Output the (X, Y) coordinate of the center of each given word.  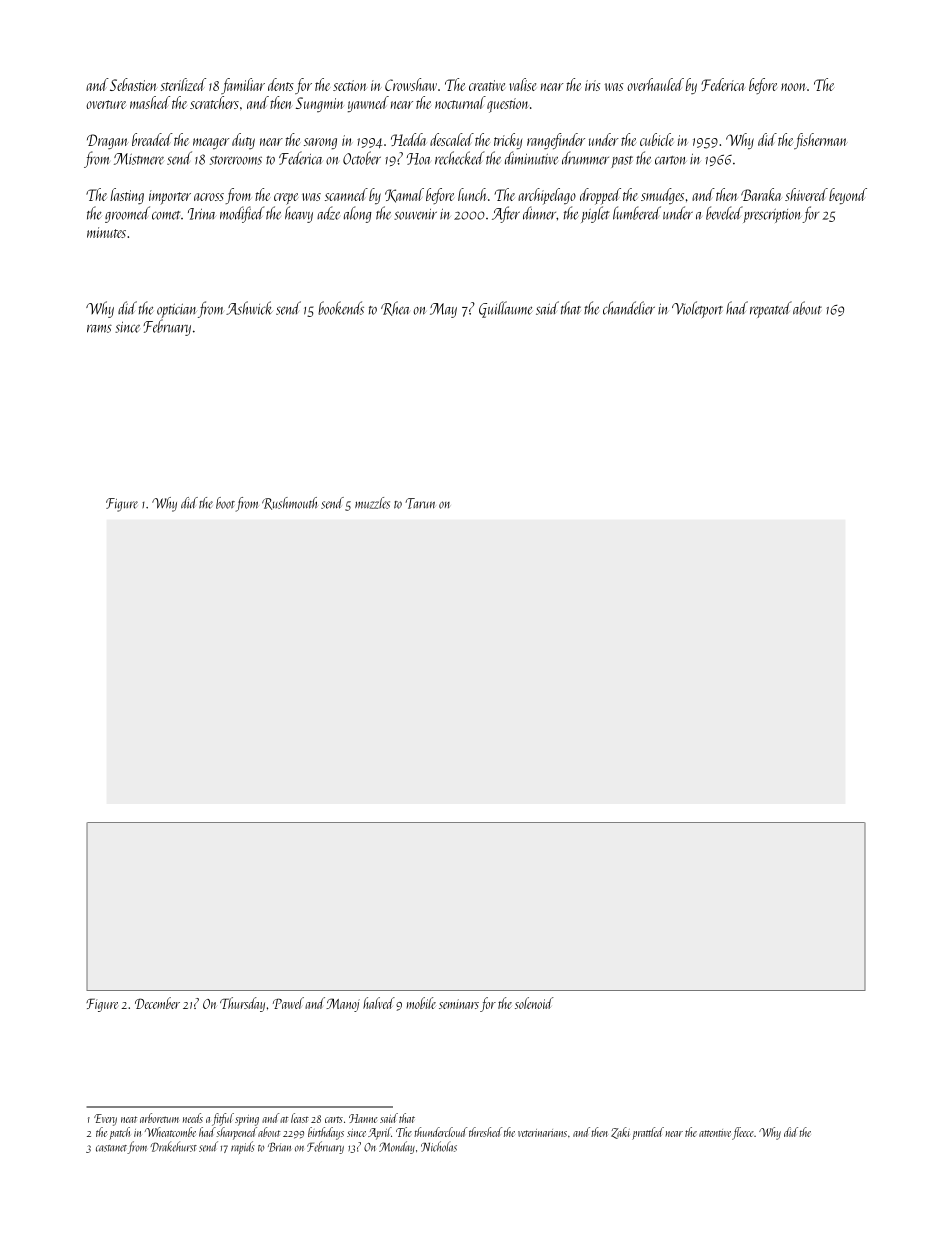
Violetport (697, 309)
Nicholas (439, 1146)
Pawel (288, 1003)
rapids (243, 1147)
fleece (743, 1133)
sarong (320, 143)
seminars (459, 1004)
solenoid (534, 1003)
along (358, 214)
